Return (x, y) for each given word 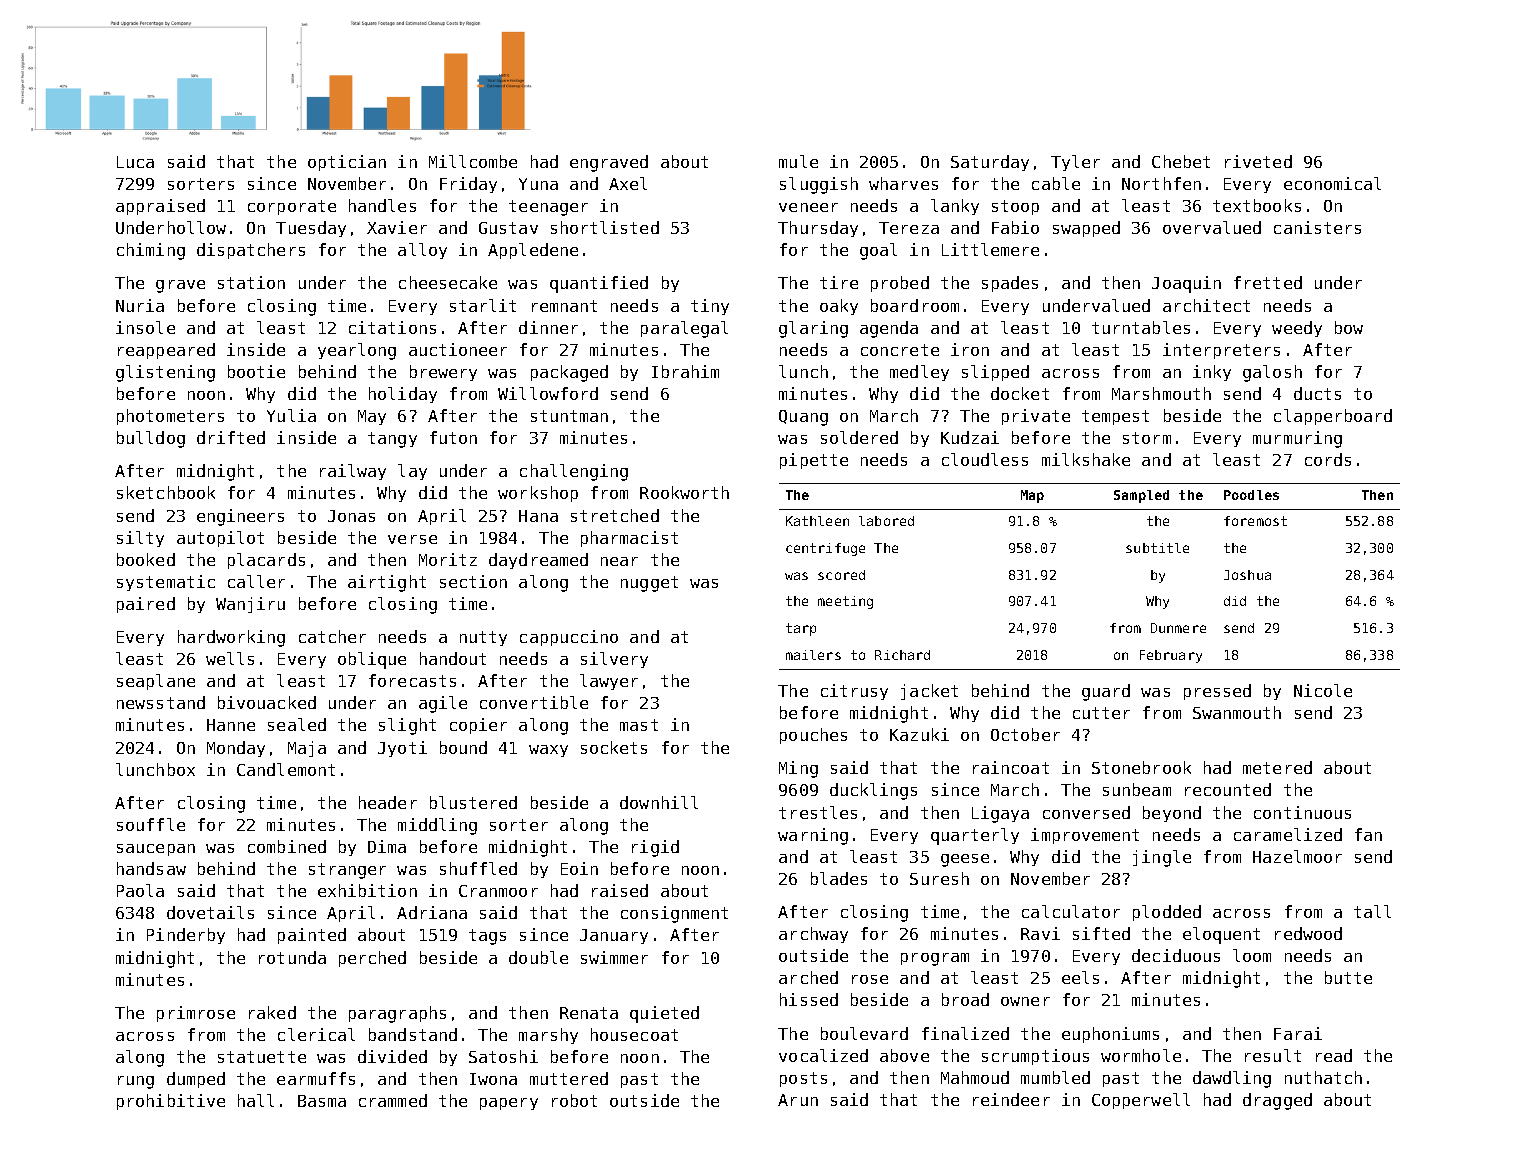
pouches (813, 736)
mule (798, 161)
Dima (387, 846)
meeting (845, 602)
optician (347, 163)
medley (919, 373)
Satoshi (503, 1056)
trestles (818, 812)
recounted (1228, 789)
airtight (387, 583)
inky (1212, 373)
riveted (1258, 161)
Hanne (231, 725)
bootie (256, 371)
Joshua (1247, 575)
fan (1368, 834)
